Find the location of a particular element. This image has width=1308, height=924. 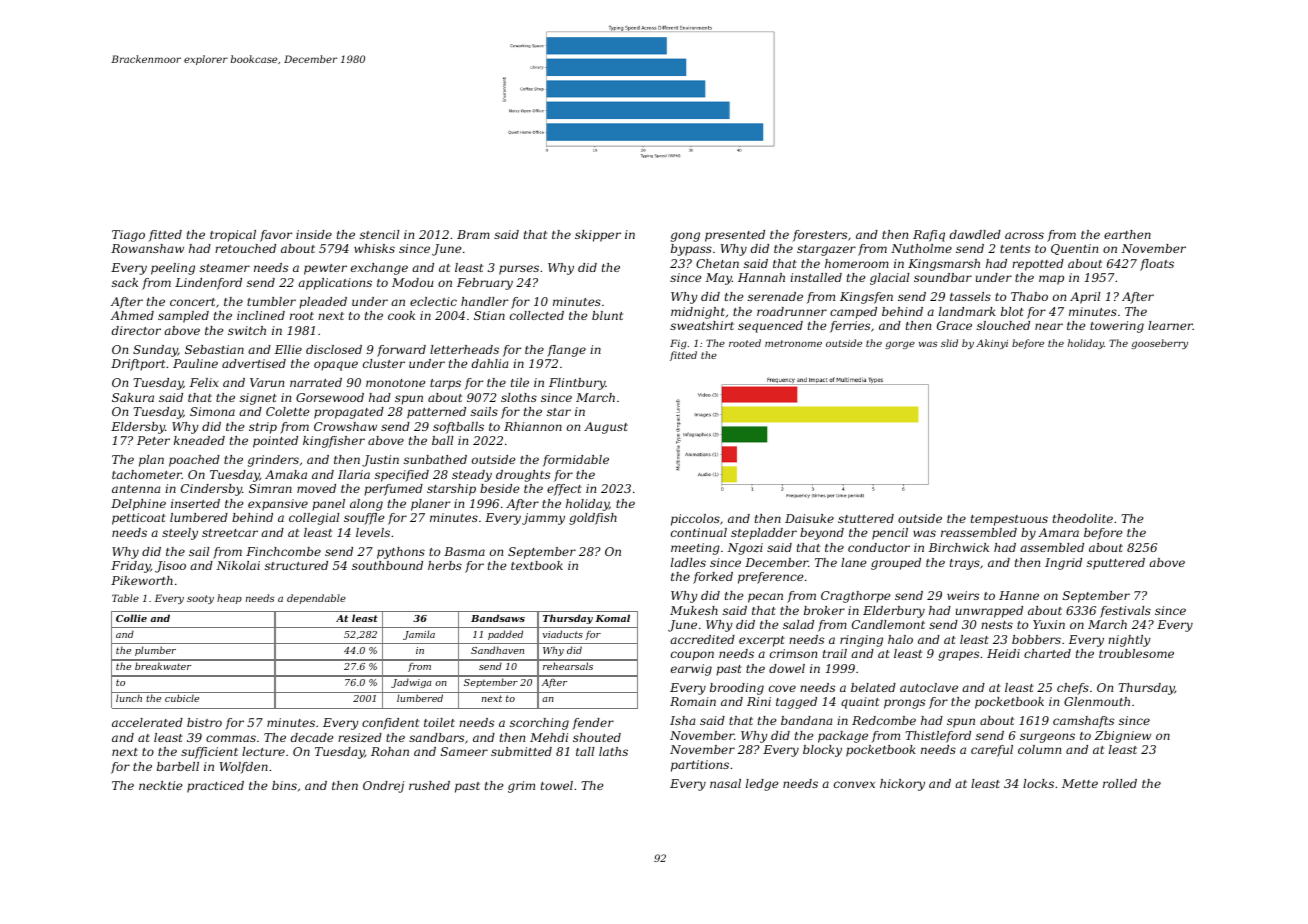

troublesome is located at coordinates (1136, 653).
